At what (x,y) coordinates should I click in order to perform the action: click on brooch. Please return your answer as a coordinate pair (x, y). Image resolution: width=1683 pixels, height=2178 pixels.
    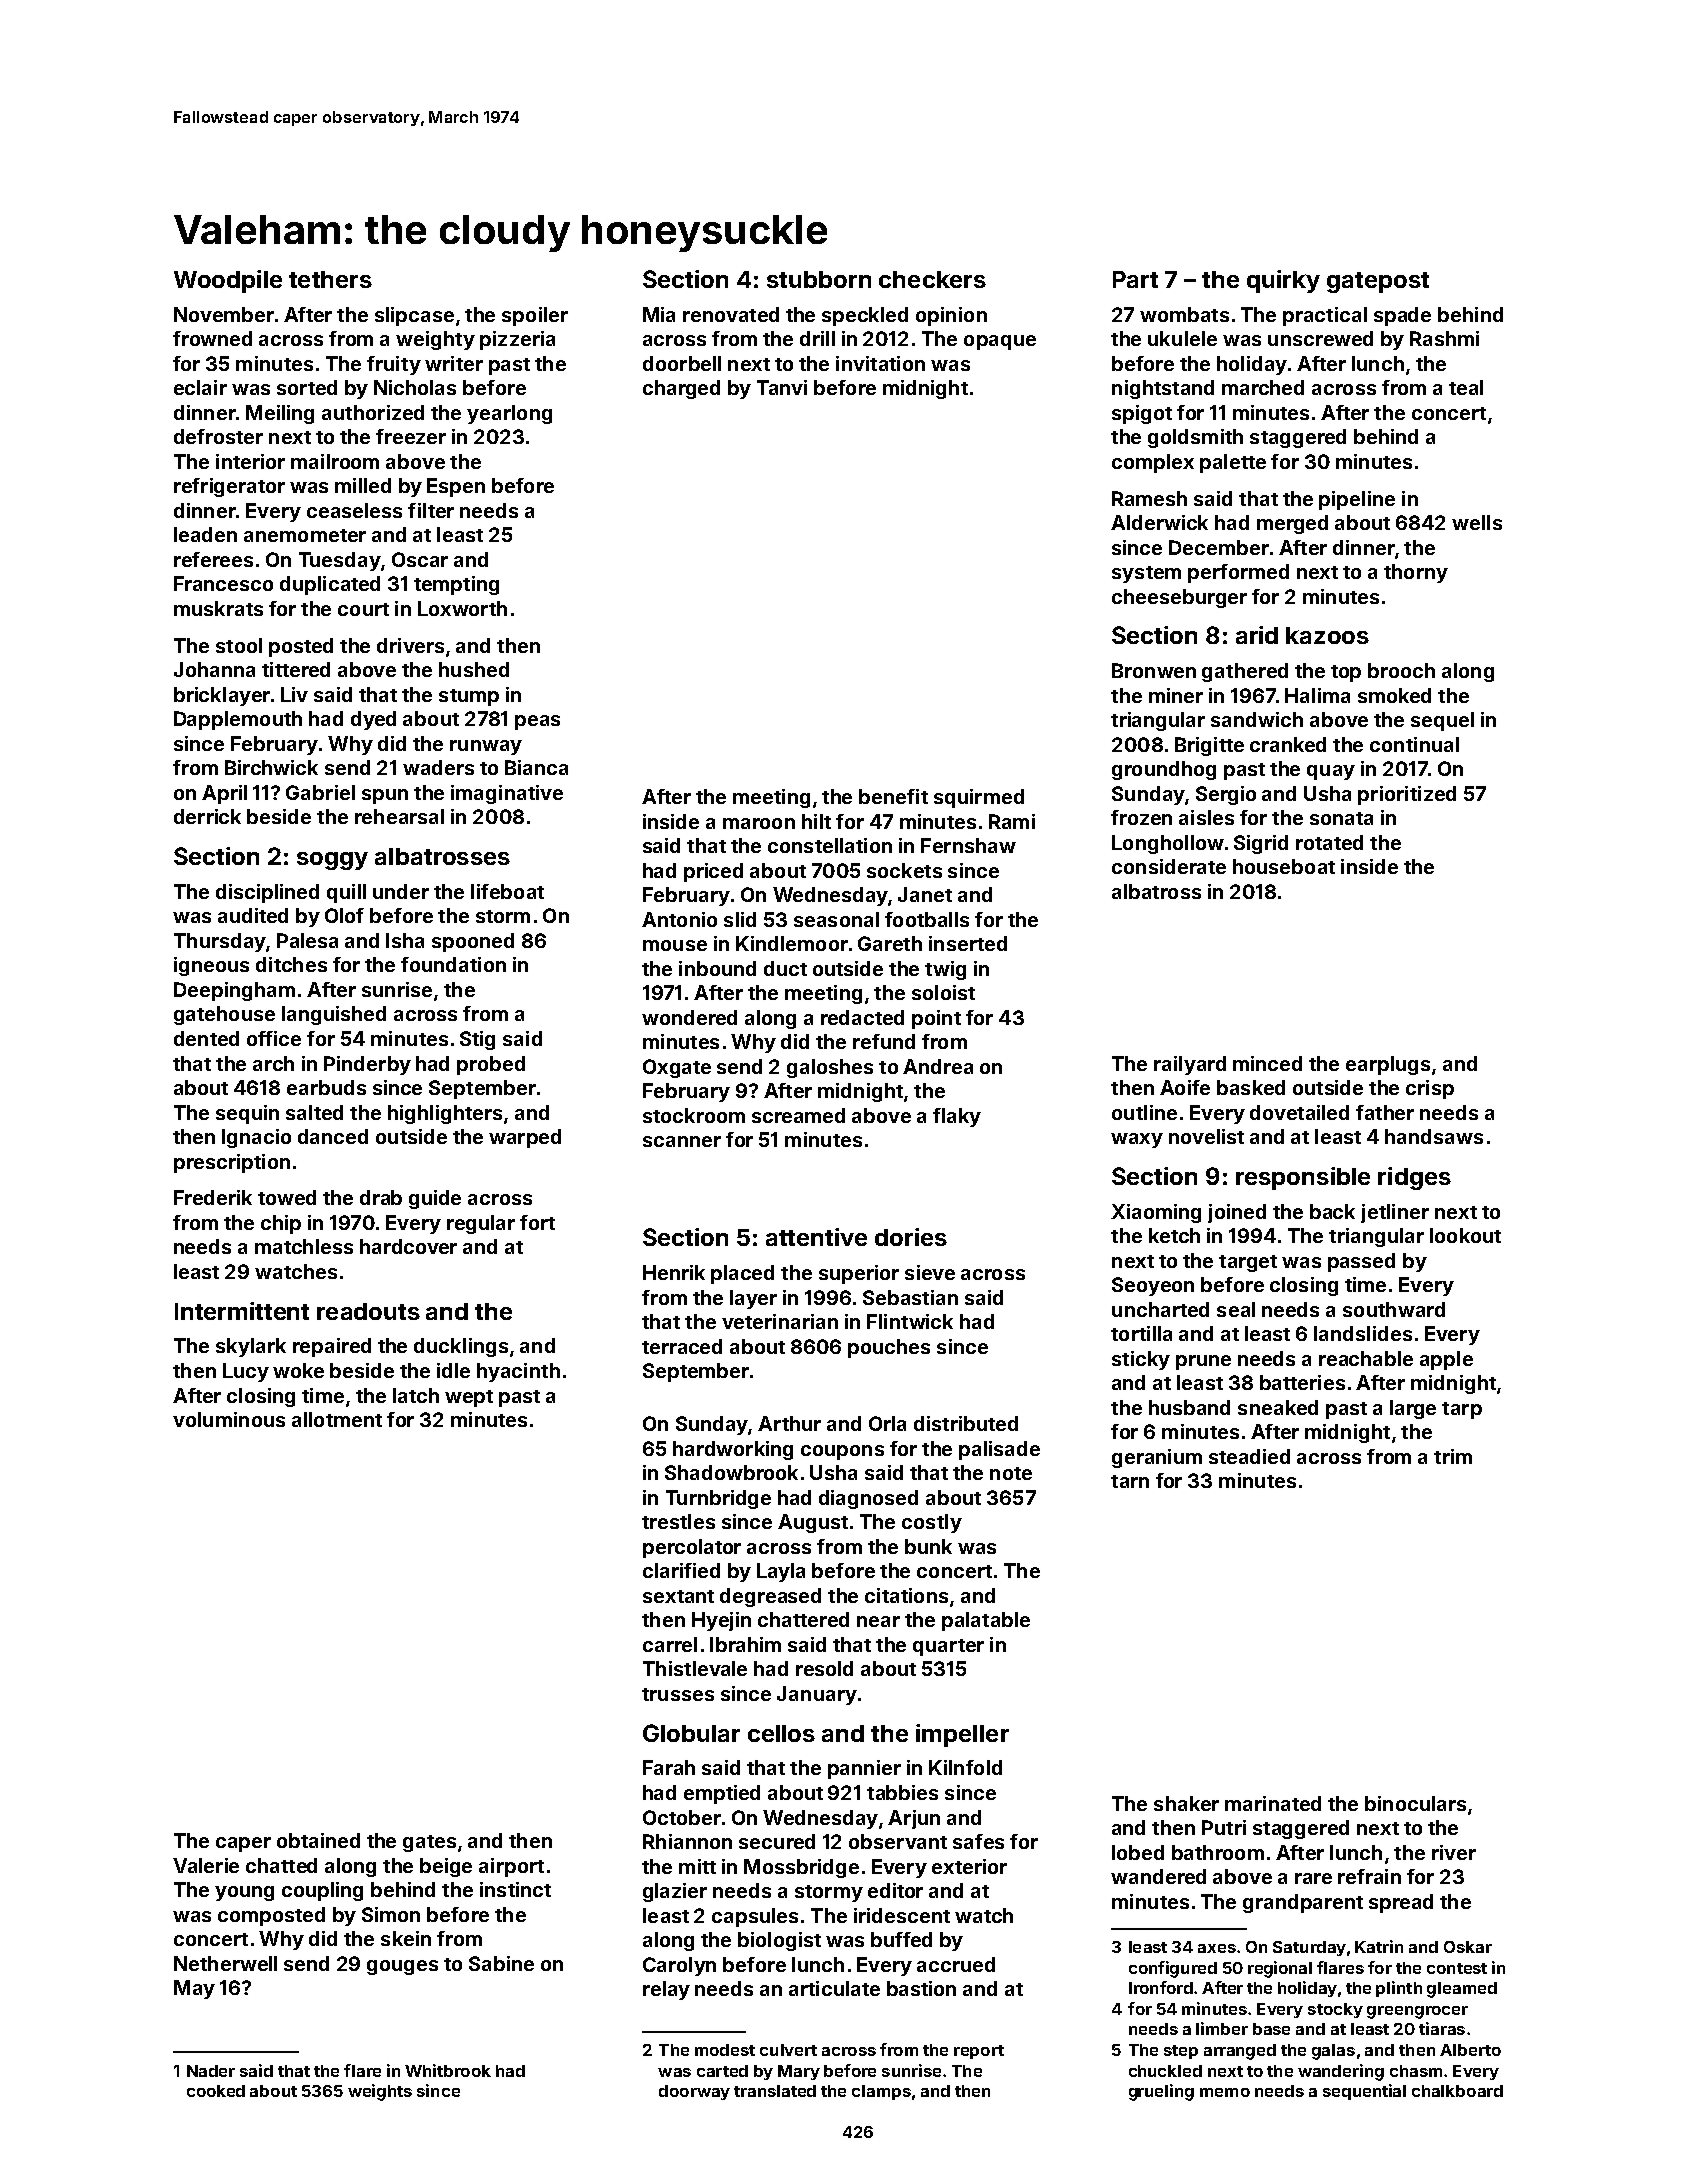
    Looking at the image, I should click on (1401, 670).
